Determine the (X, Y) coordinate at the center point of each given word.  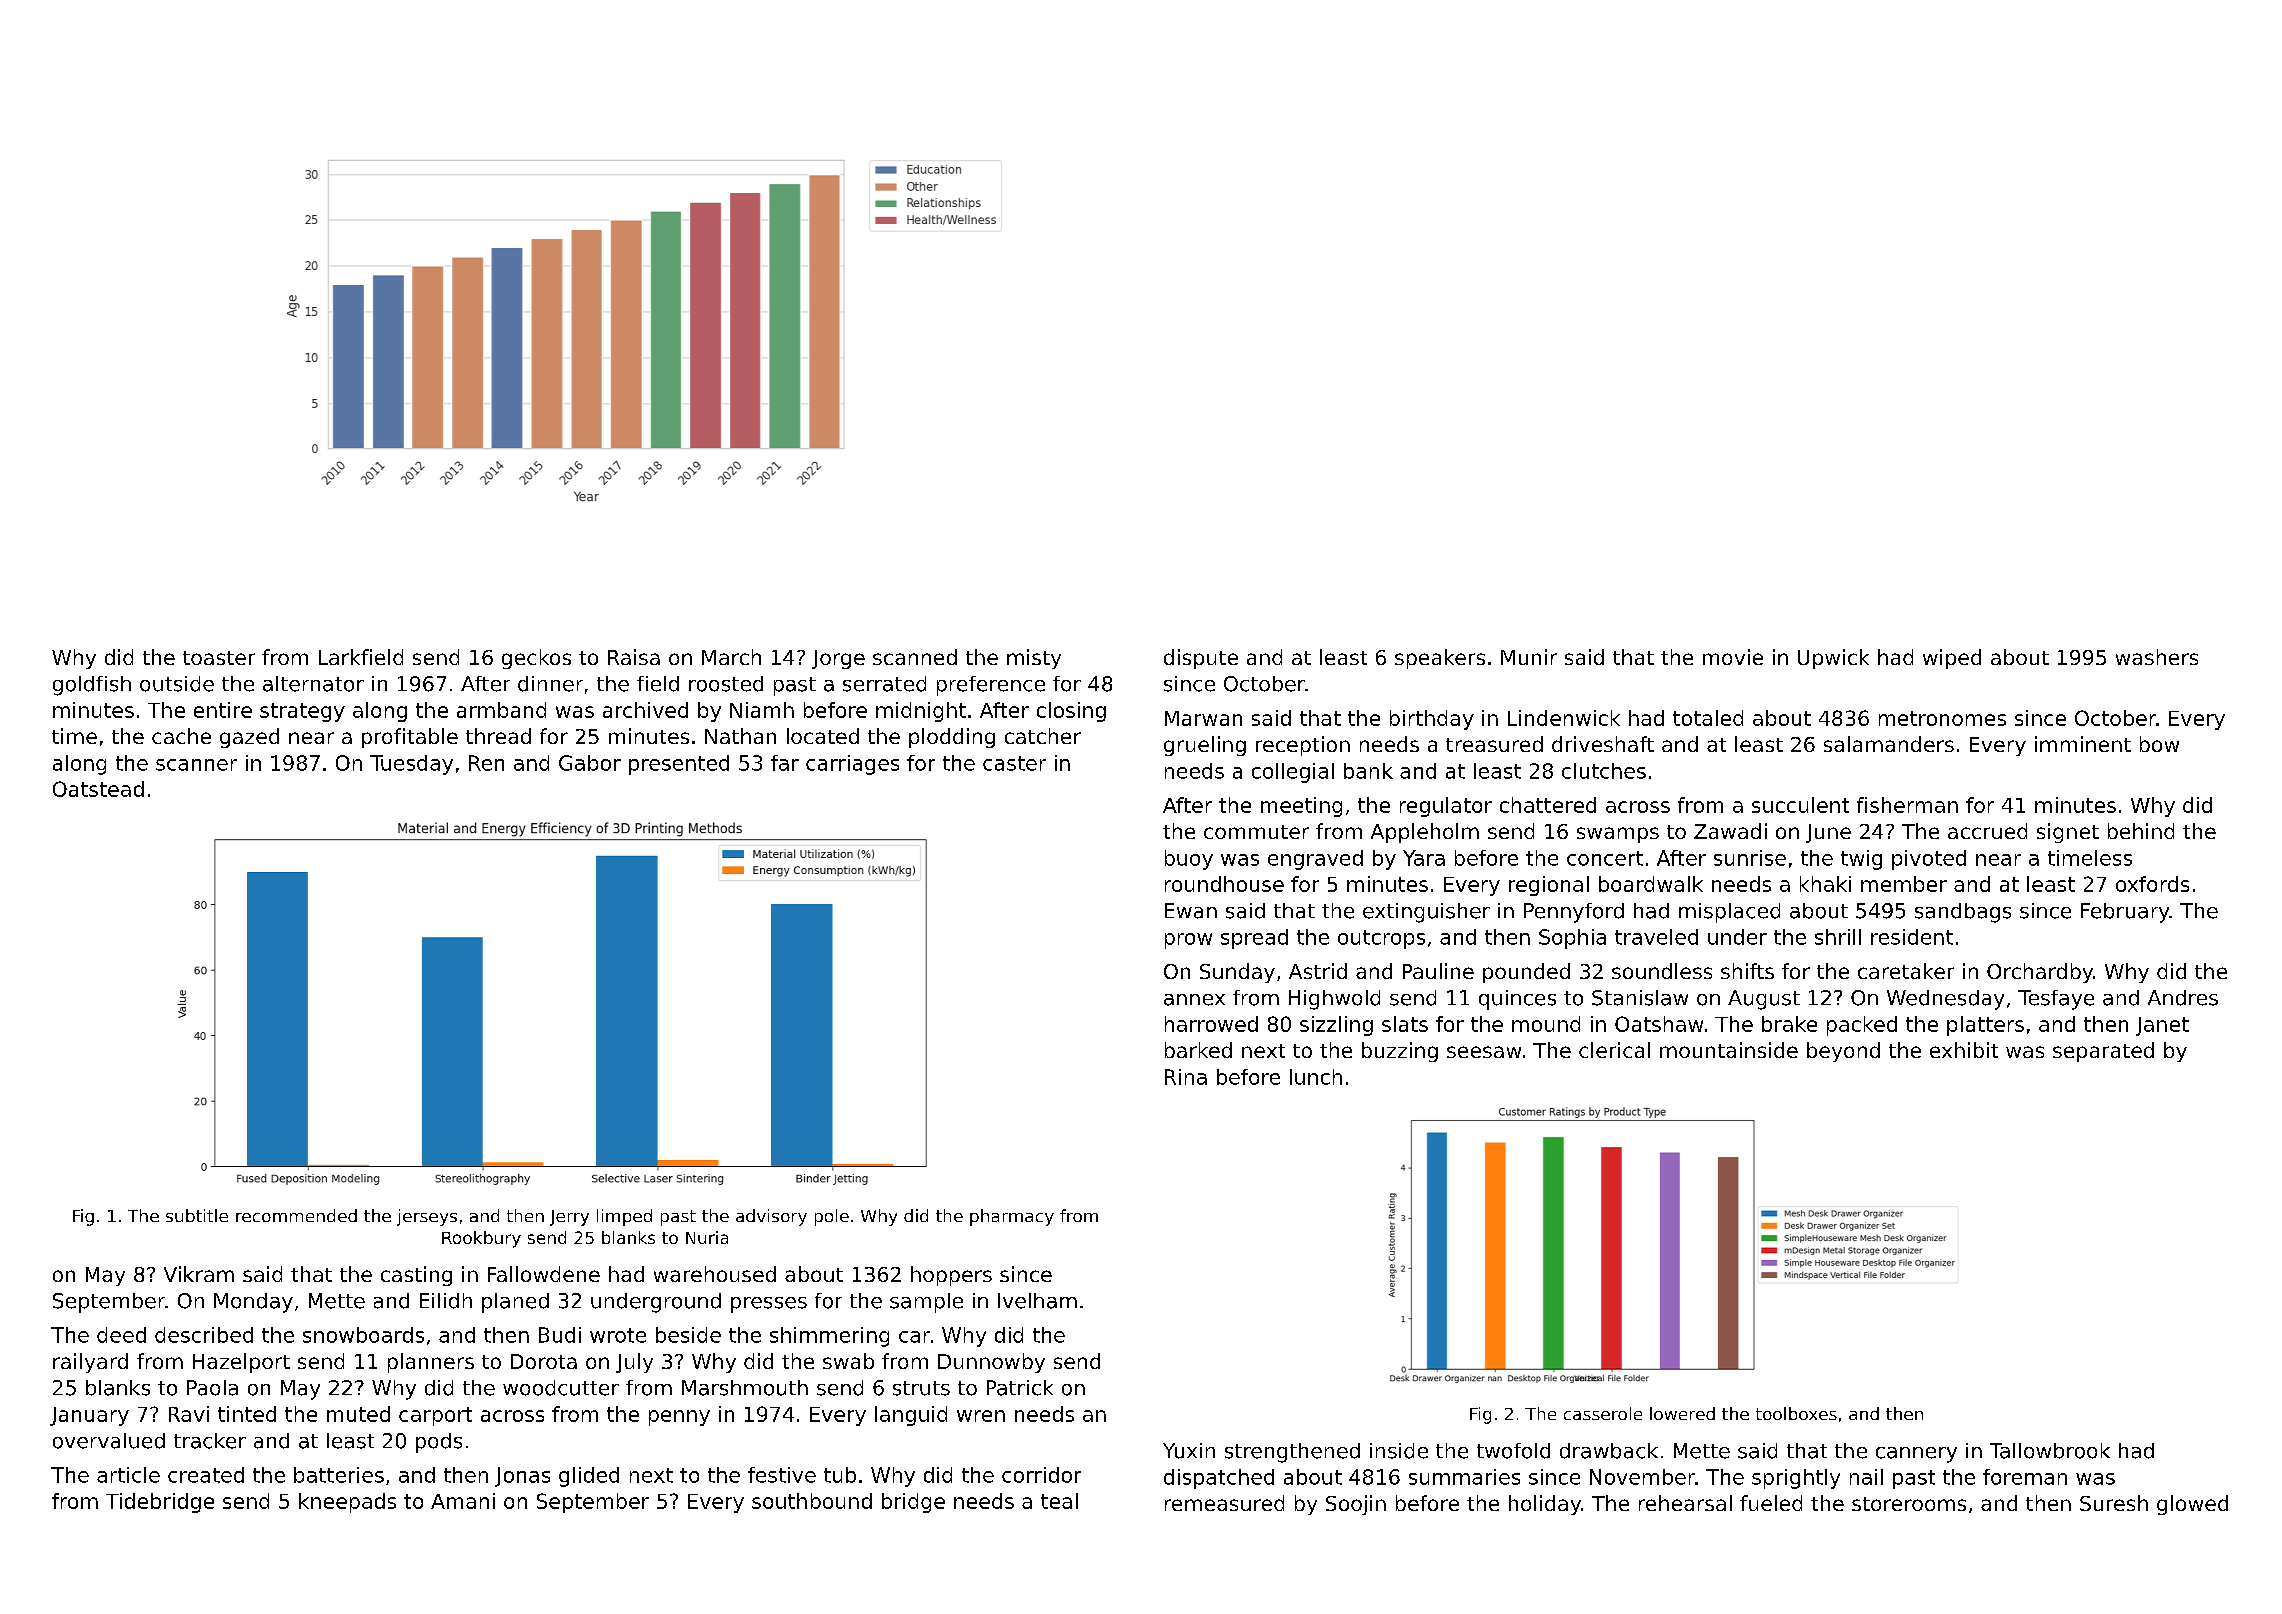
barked (1198, 1050)
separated (2103, 1052)
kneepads (347, 1503)
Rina (1186, 1077)
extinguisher (1426, 913)
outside (177, 684)
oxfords (2152, 884)
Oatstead (98, 789)
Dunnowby (991, 1363)
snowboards (363, 1335)
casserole (1603, 1413)
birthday (1432, 720)
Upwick (1833, 659)
